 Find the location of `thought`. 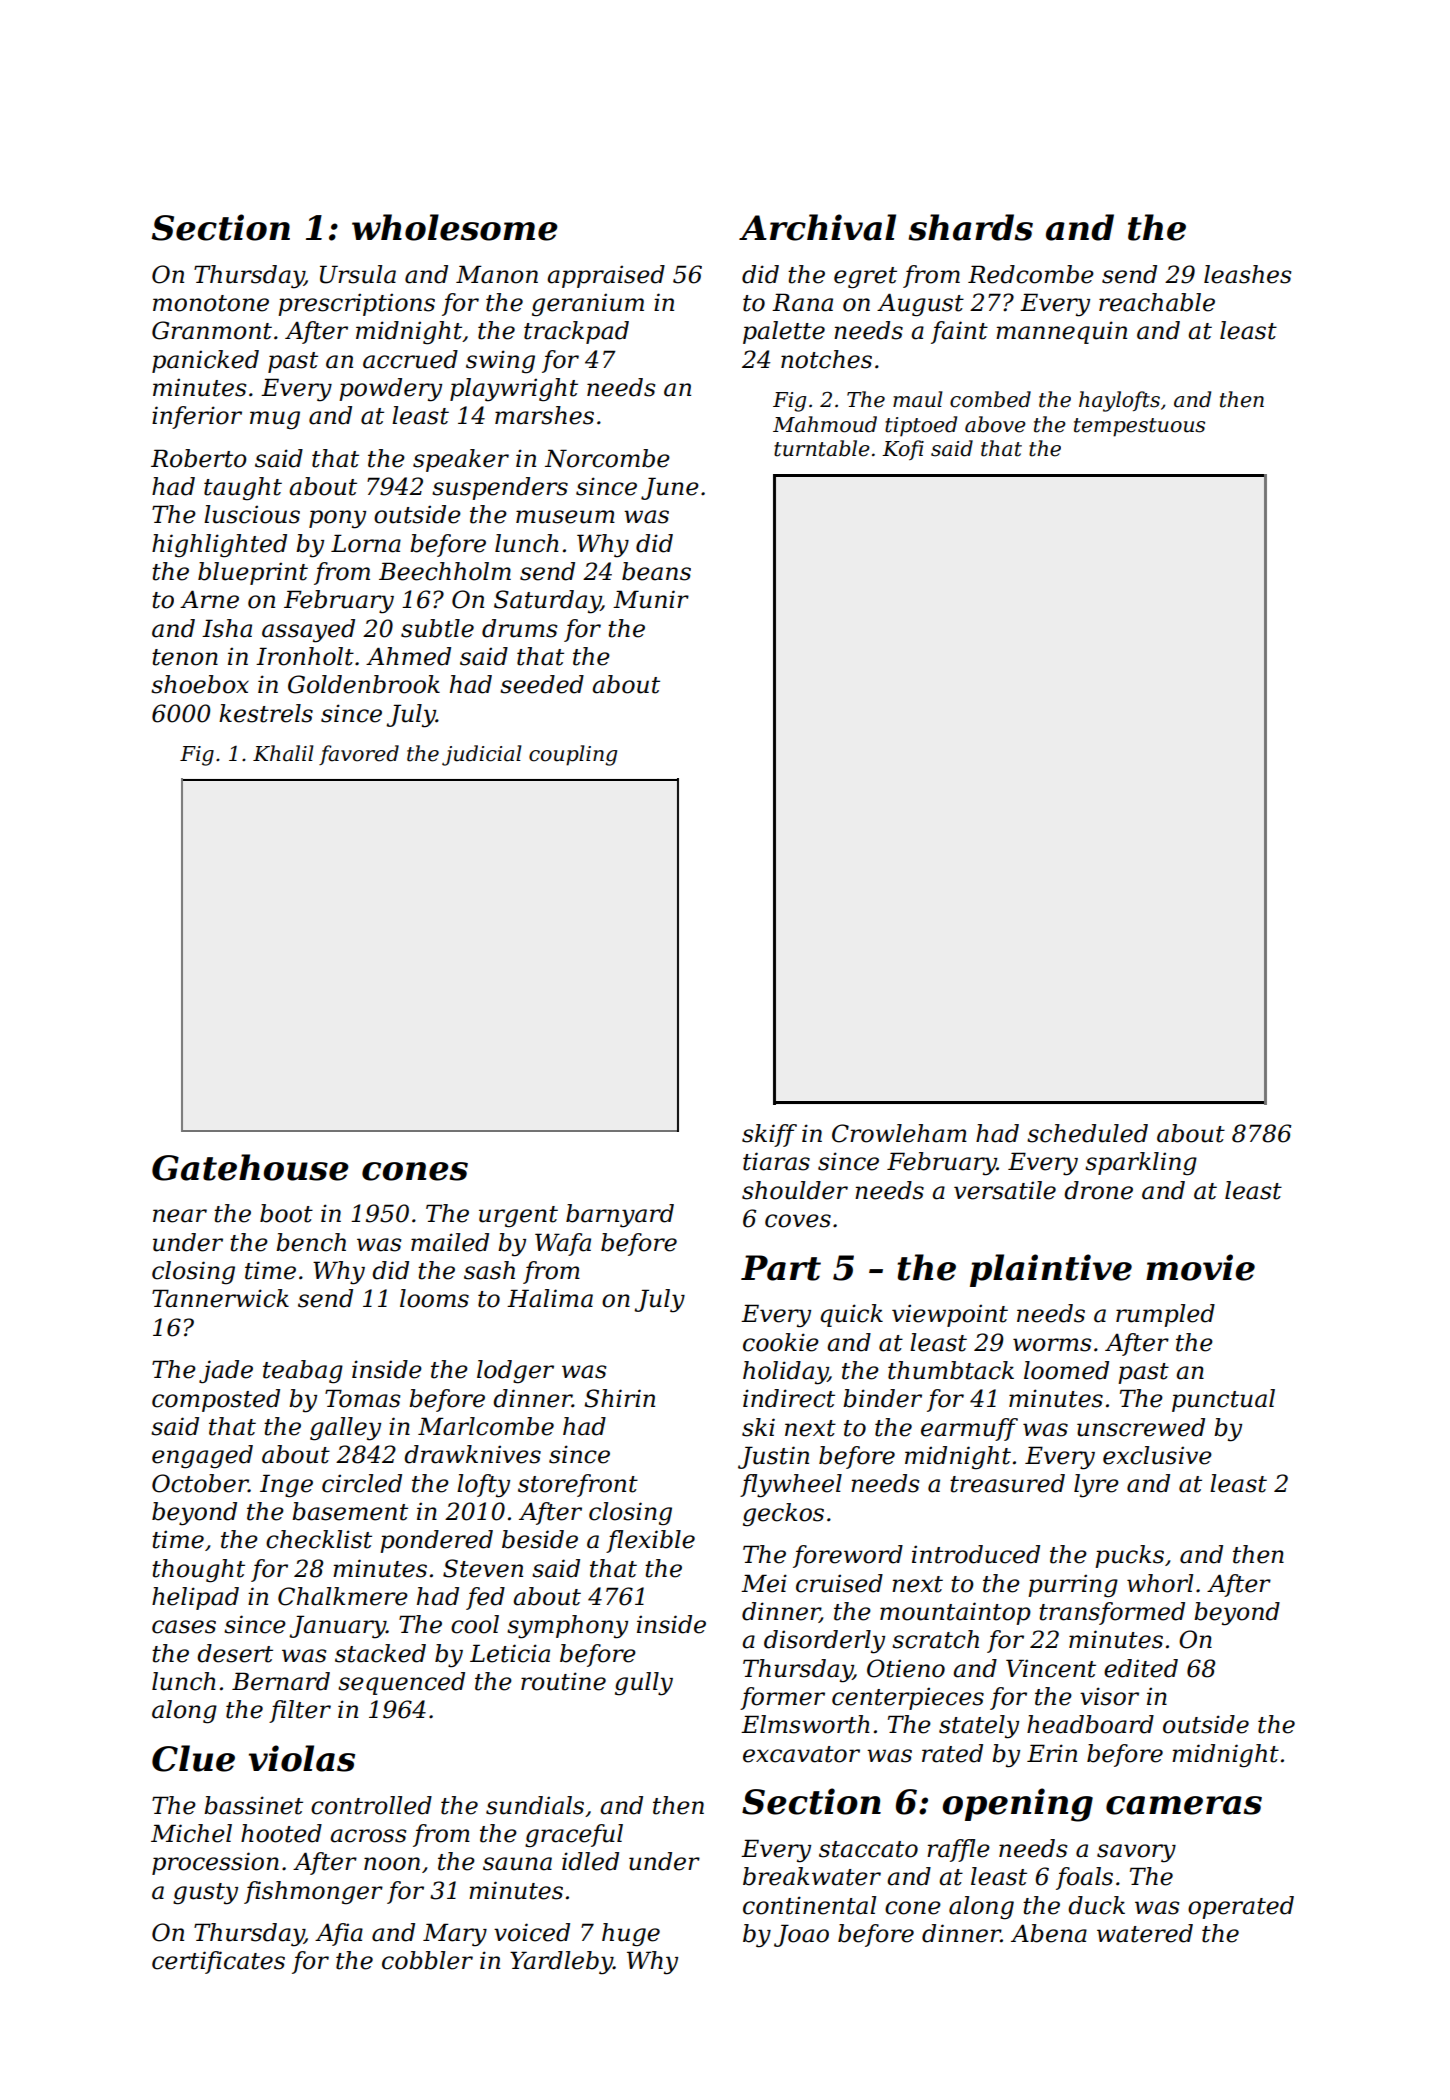

thought is located at coordinates (198, 1571).
